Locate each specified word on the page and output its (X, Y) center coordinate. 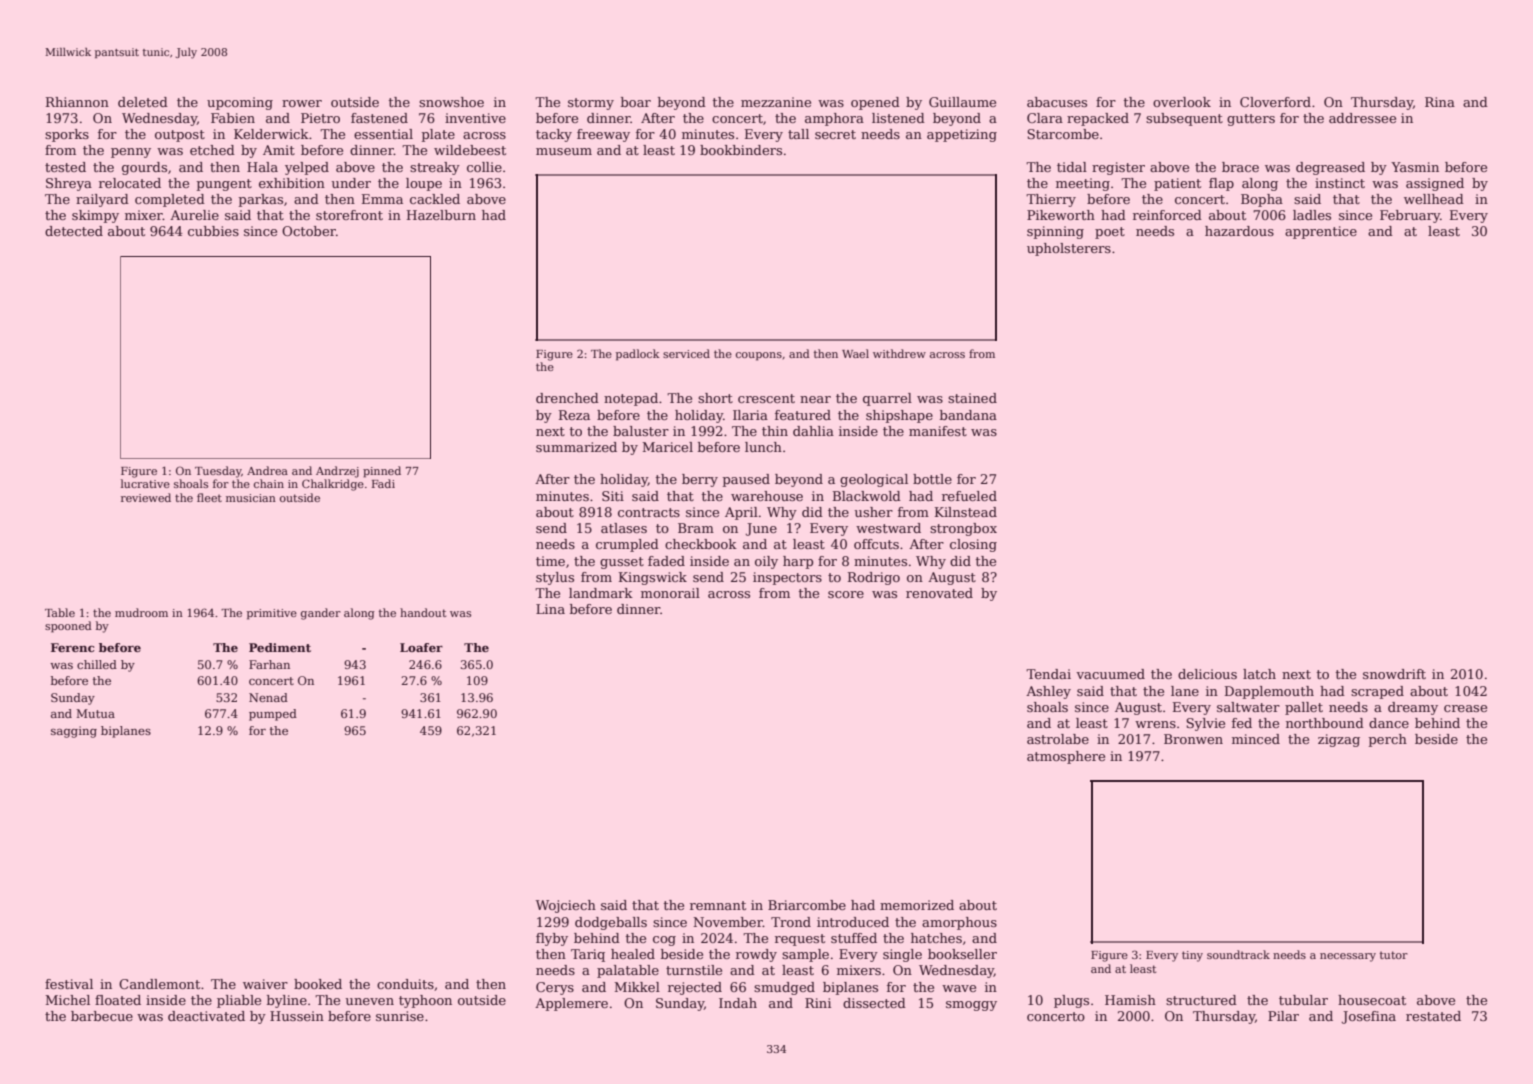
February (1410, 216)
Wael (855, 353)
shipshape (899, 416)
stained (972, 398)
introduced (853, 922)
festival (69, 984)
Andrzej (337, 472)
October (309, 231)
